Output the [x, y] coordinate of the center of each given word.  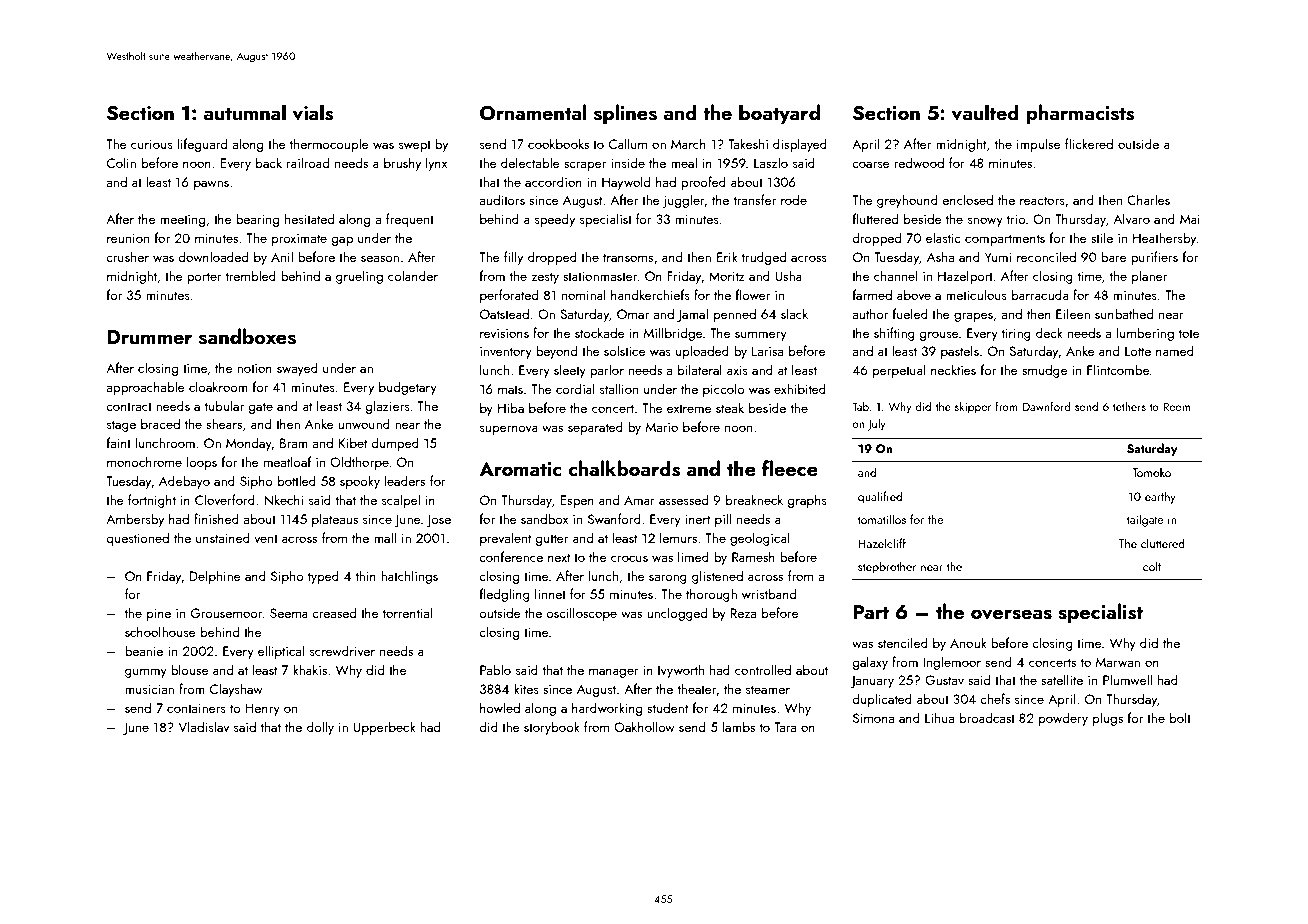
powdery [1063, 719]
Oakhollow [644, 726]
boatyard [779, 114]
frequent [410, 220]
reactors [1042, 200]
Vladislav [203, 726]
